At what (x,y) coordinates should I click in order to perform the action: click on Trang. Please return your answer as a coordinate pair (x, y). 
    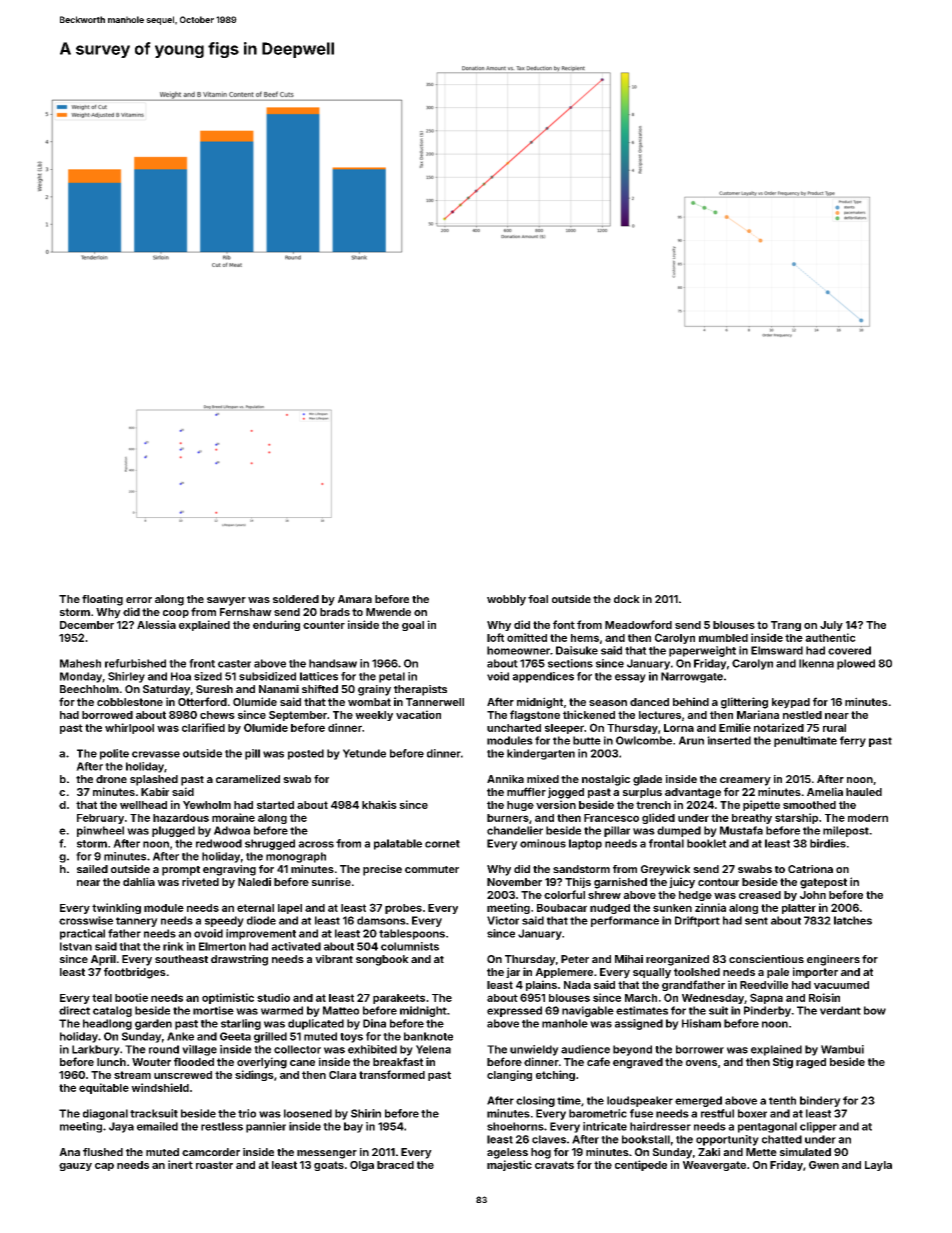
    Looking at the image, I should click on (786, 626).
